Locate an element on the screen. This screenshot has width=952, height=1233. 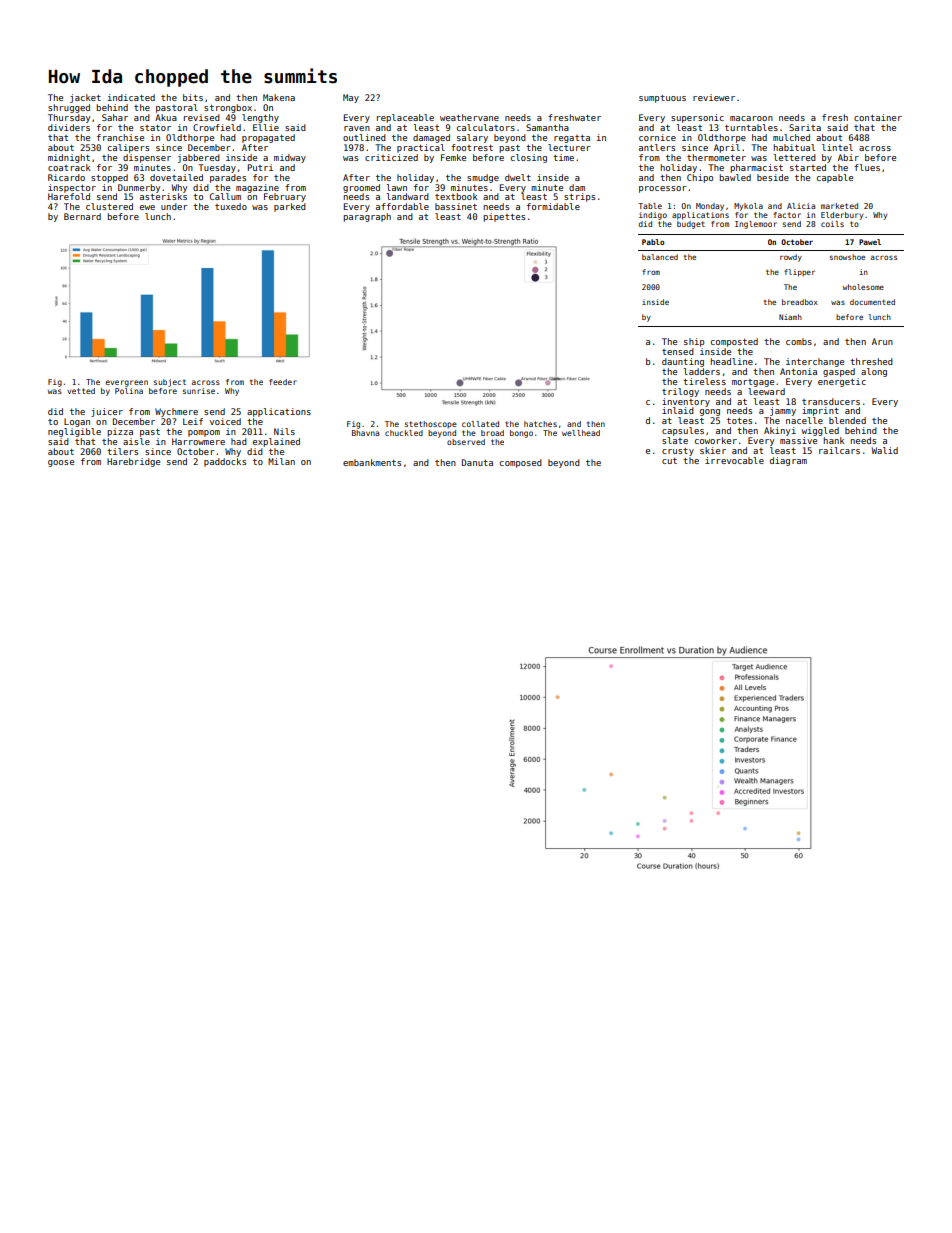
footrest is located at coordinates (472, 147).
